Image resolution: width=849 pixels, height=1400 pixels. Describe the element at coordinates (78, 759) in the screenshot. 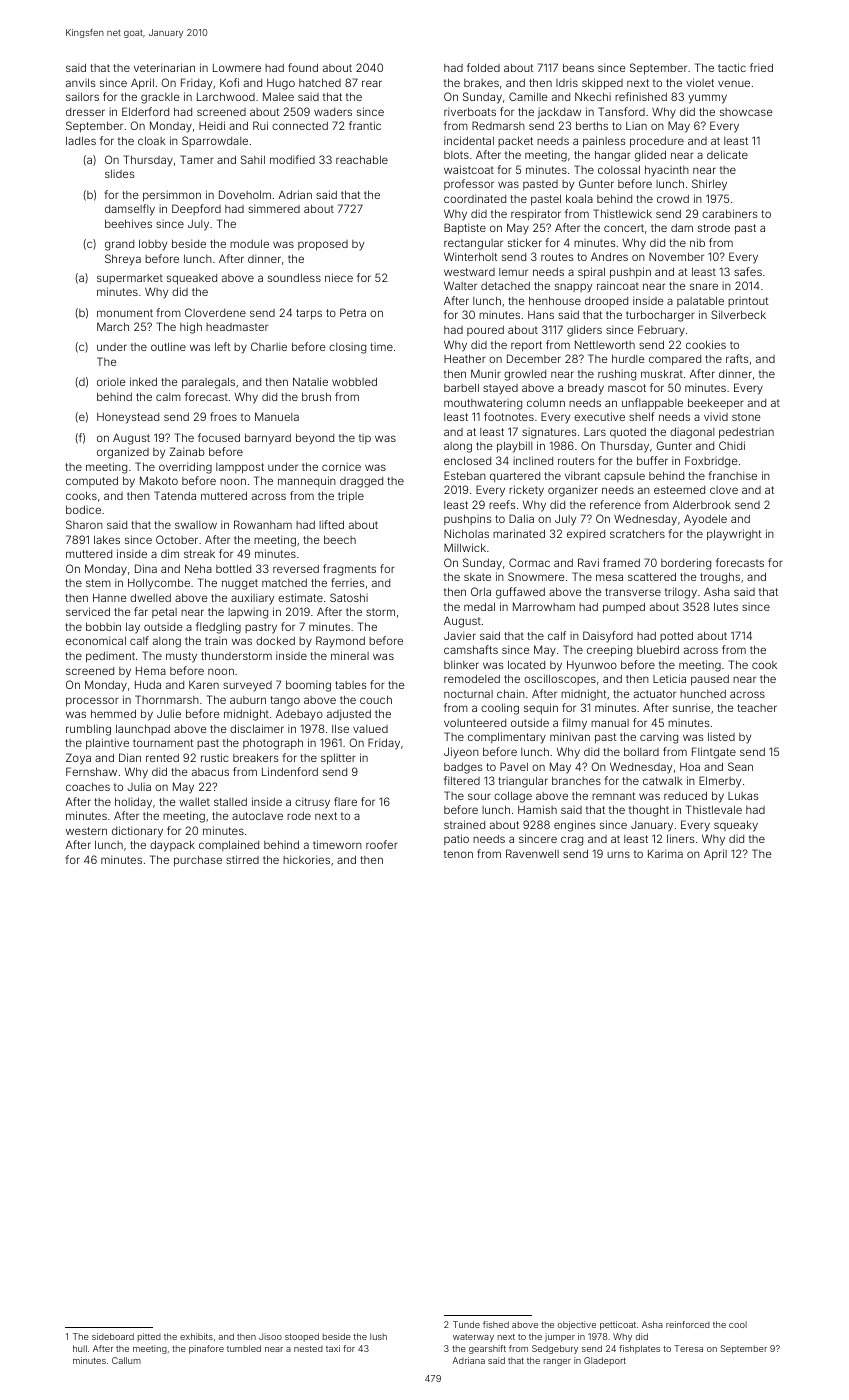

I see `Zoya` at that location.
